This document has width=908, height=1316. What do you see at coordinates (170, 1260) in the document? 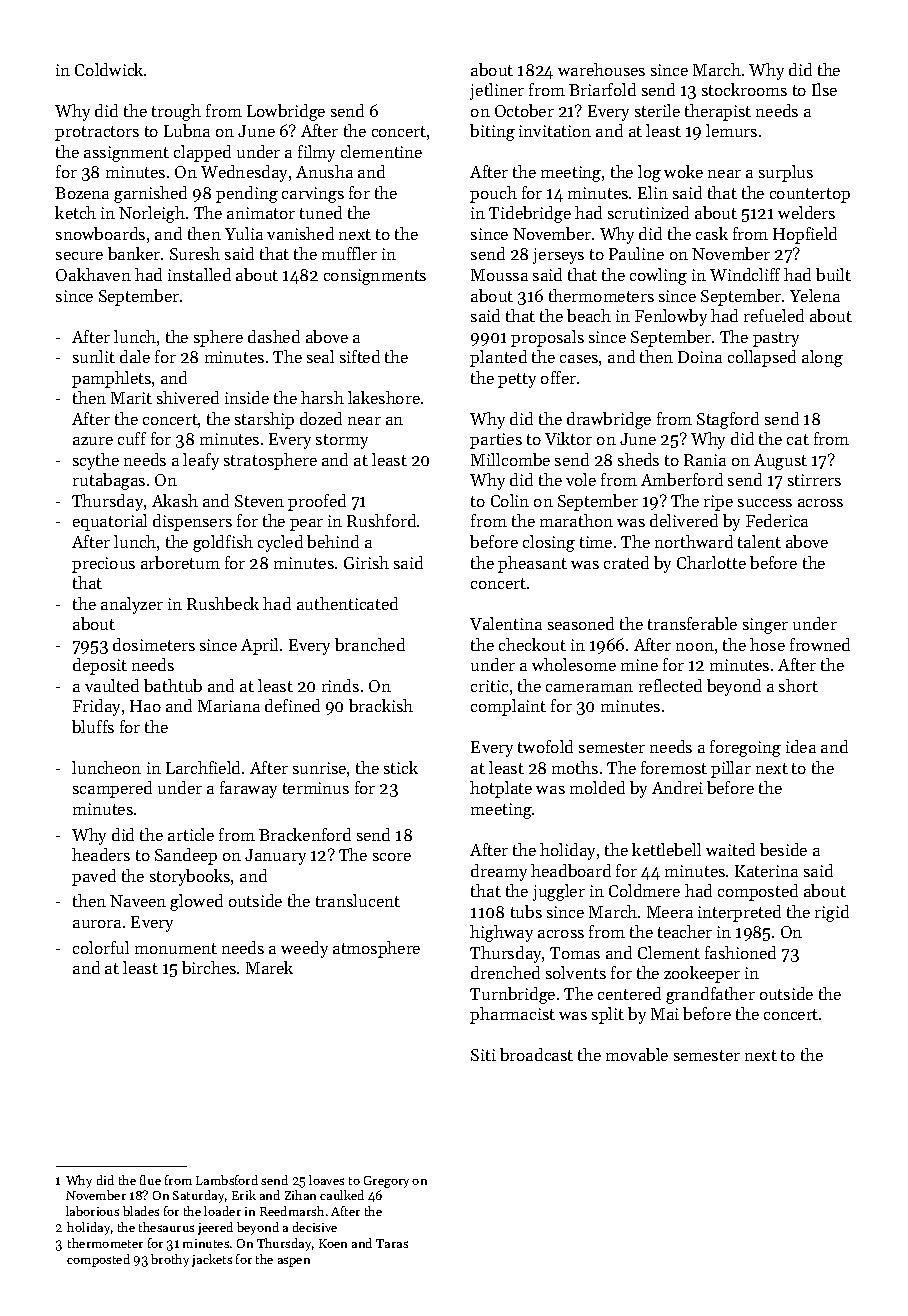
I see `brothy` at bounding box center [170, 1260].
